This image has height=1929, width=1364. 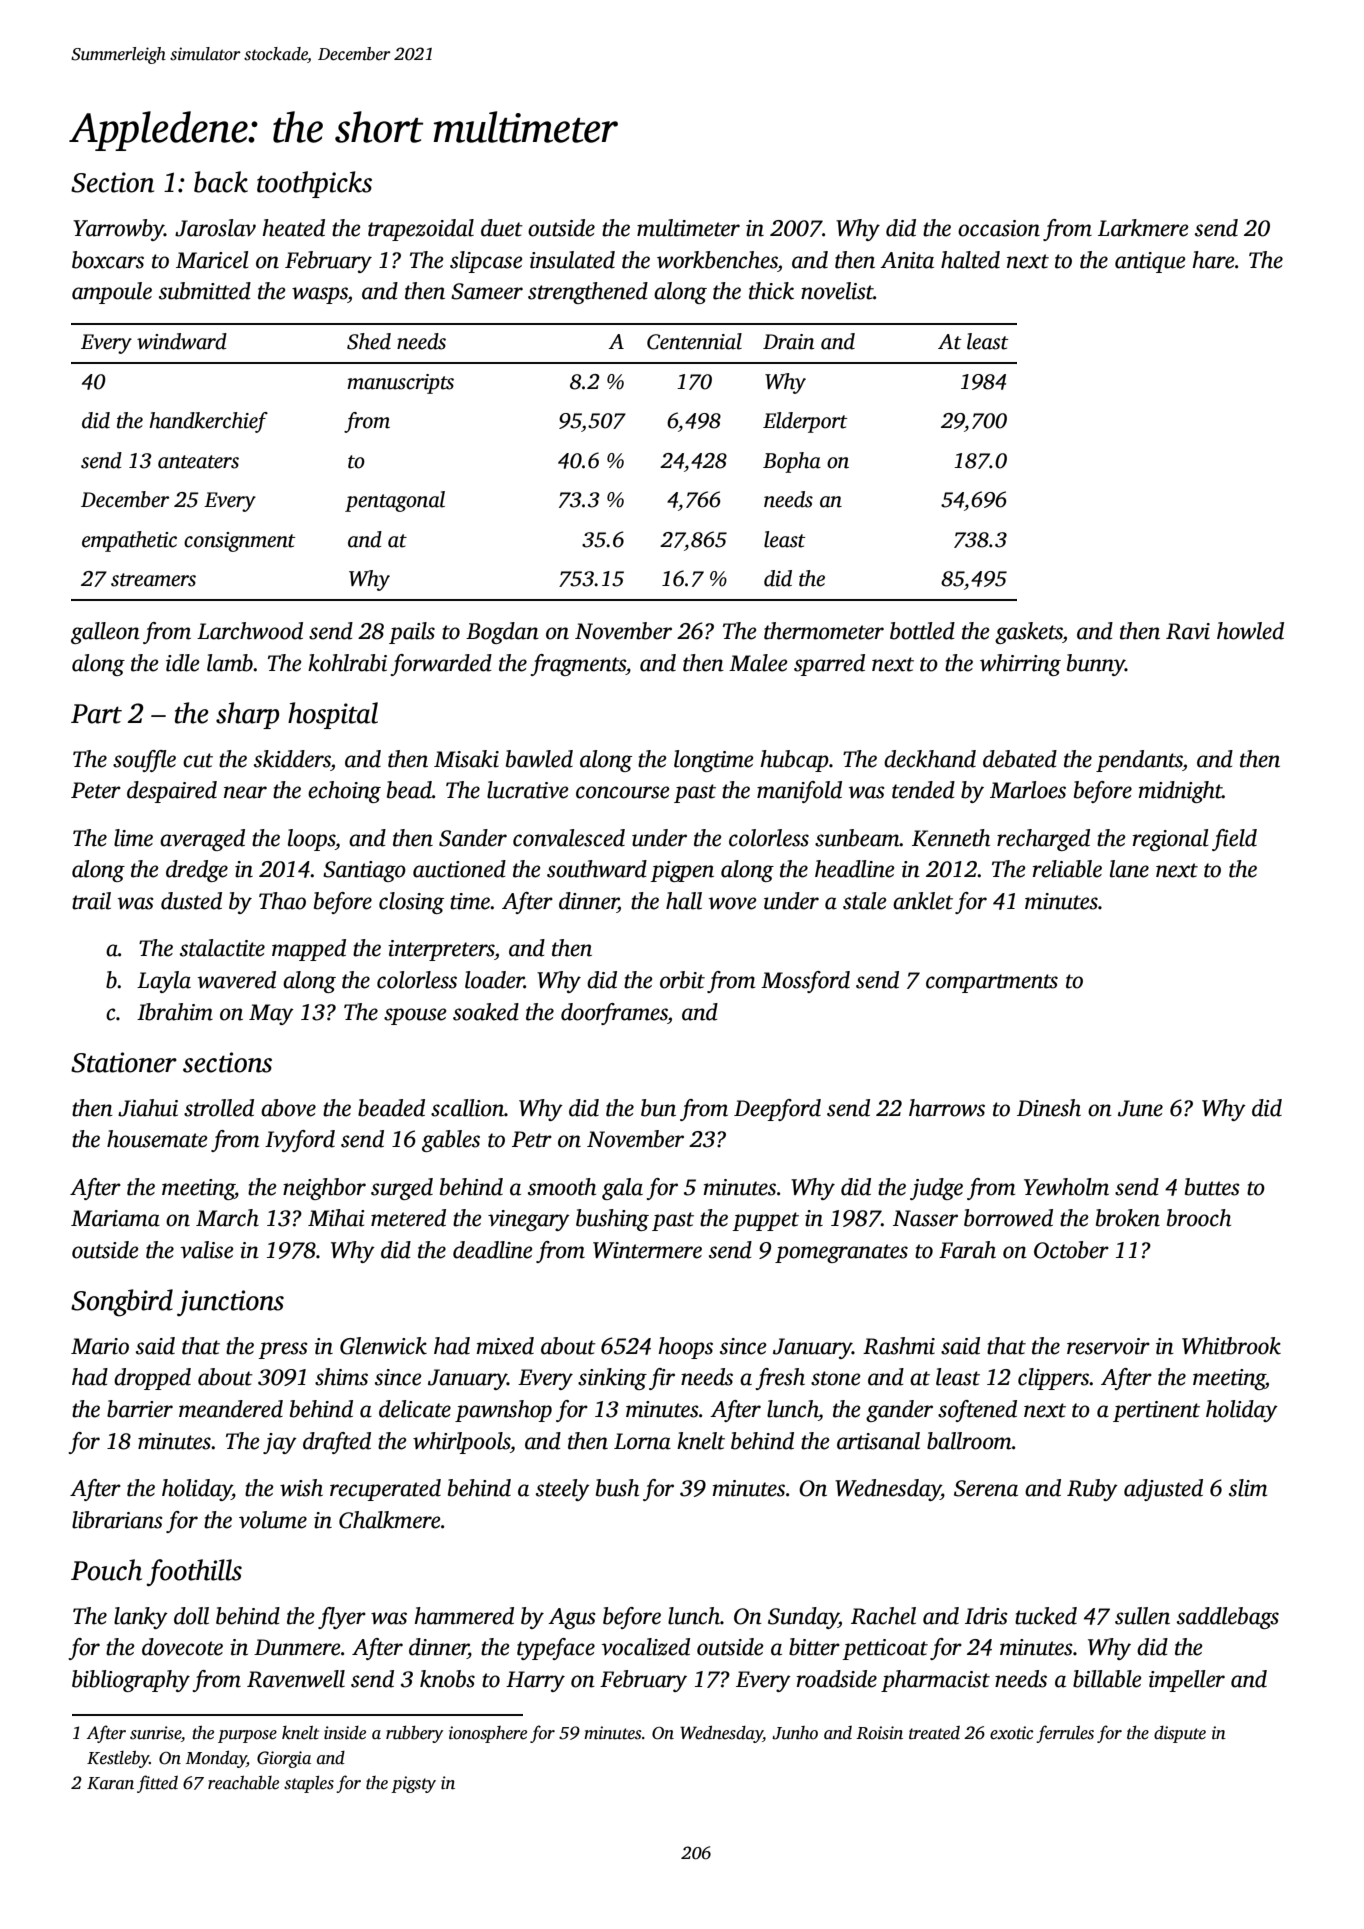 What do you see at coordinates (314, 184) in the image?
I see `toothpicks` at bounding box center [314, 184].
